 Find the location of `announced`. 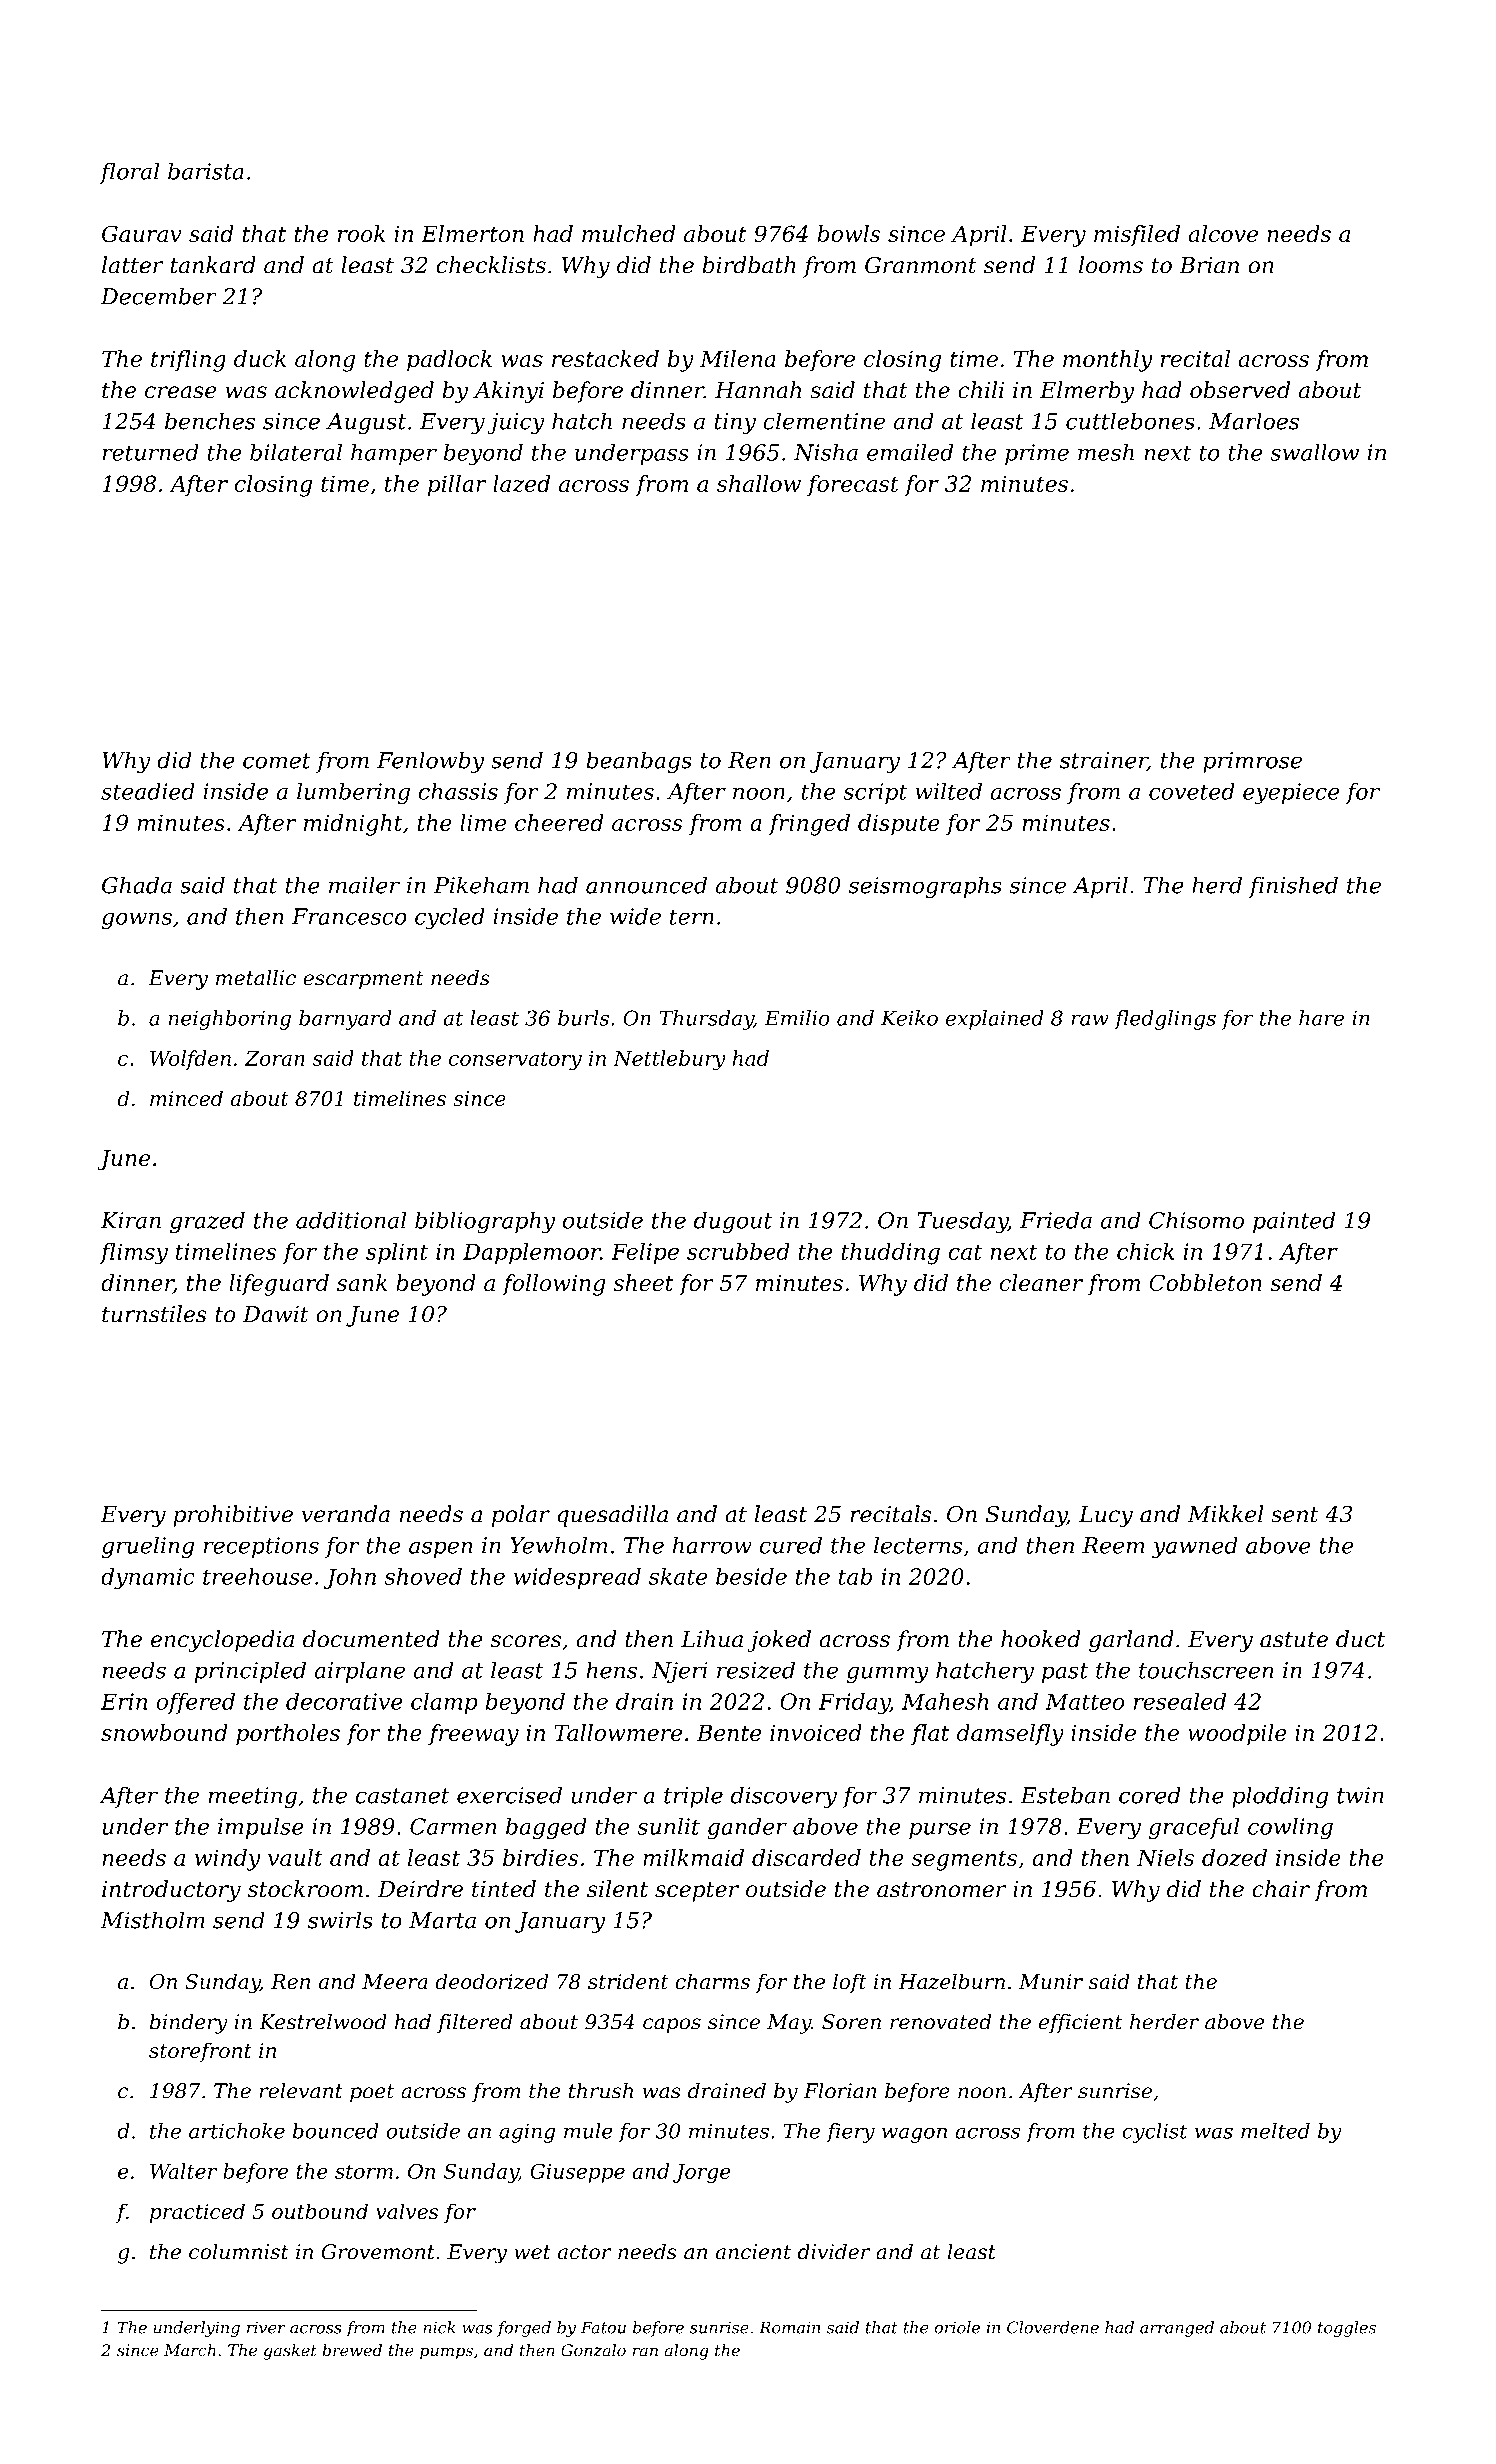

announced is located at coordinates (646, 885).
